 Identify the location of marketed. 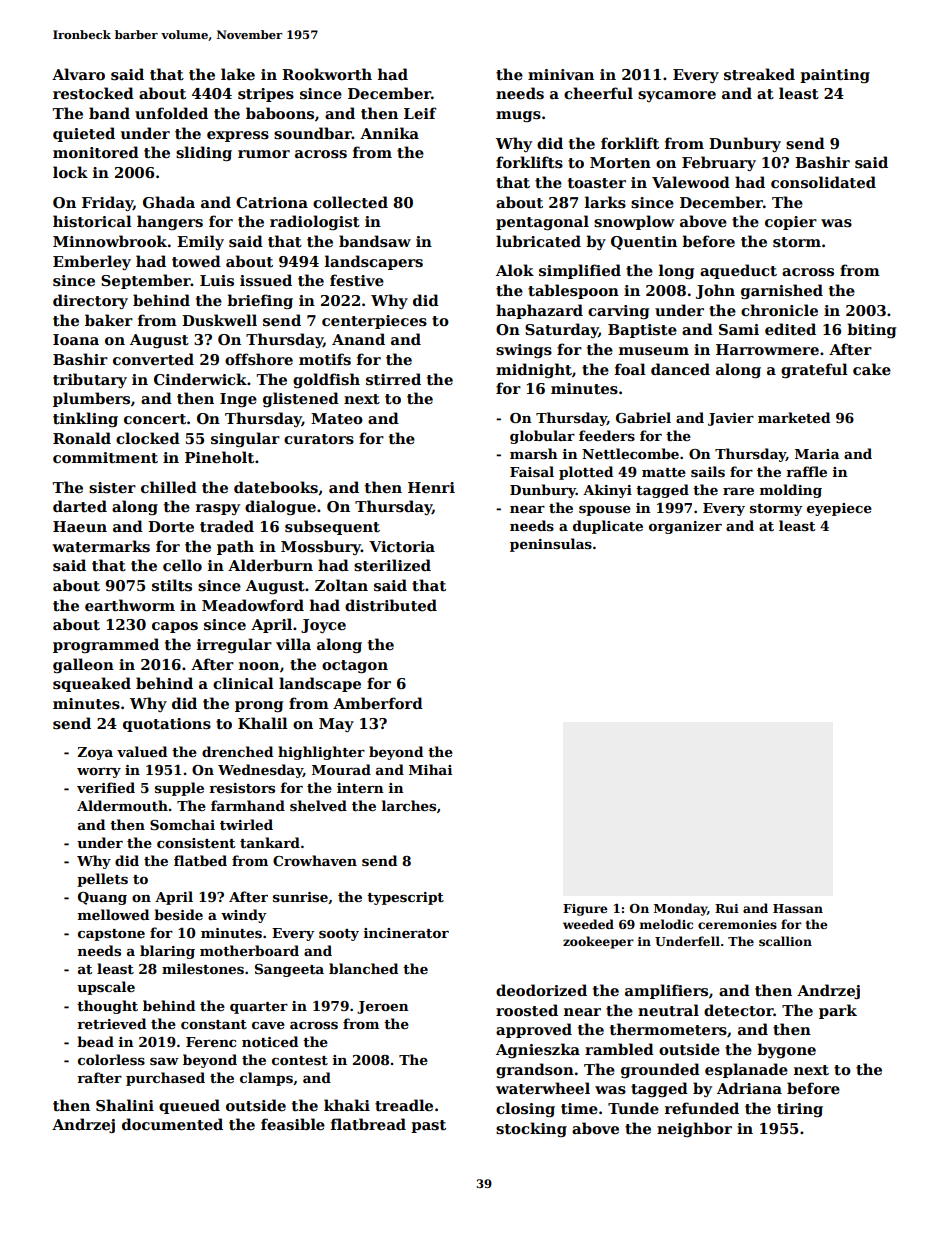
(794, 417).
